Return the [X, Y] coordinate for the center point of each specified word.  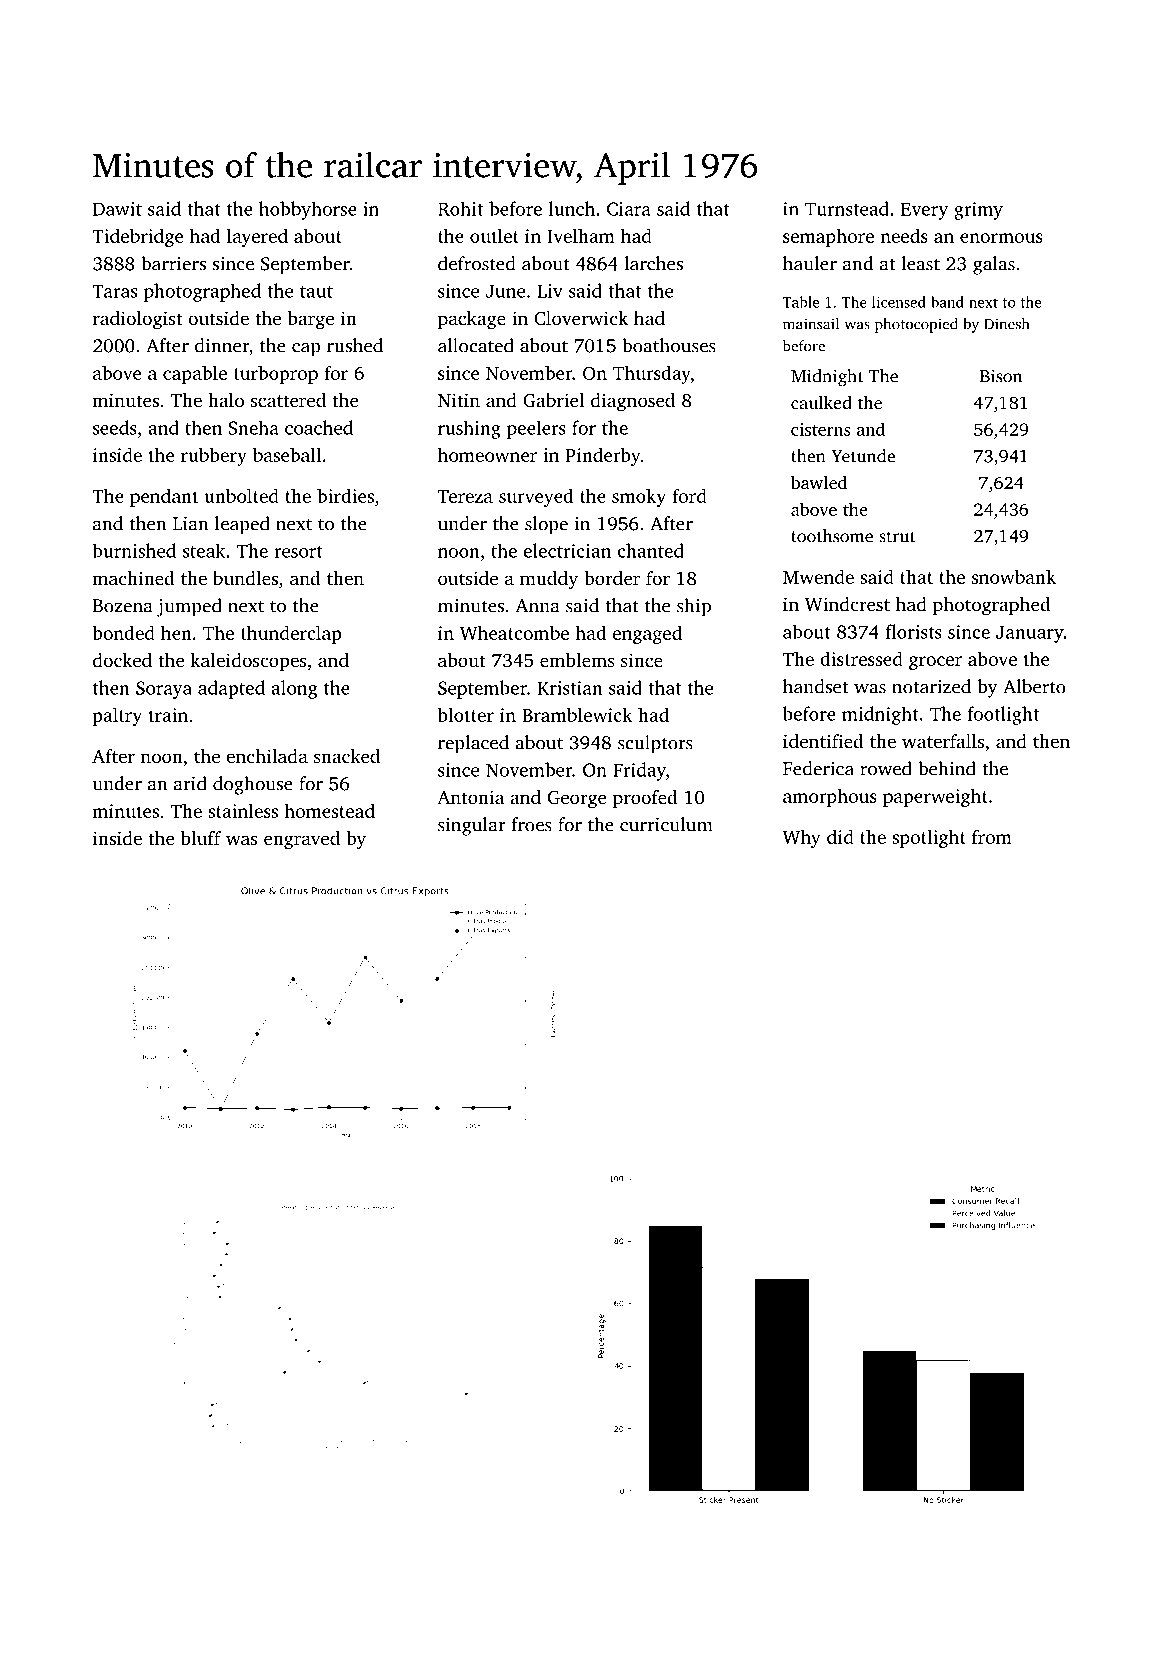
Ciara [629, 209]
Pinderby [603, 456]
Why [802, 838]
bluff [201, 838]
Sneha [253, 427]
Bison [1001, 376]
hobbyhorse [308, 210]
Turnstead [847, 208]
